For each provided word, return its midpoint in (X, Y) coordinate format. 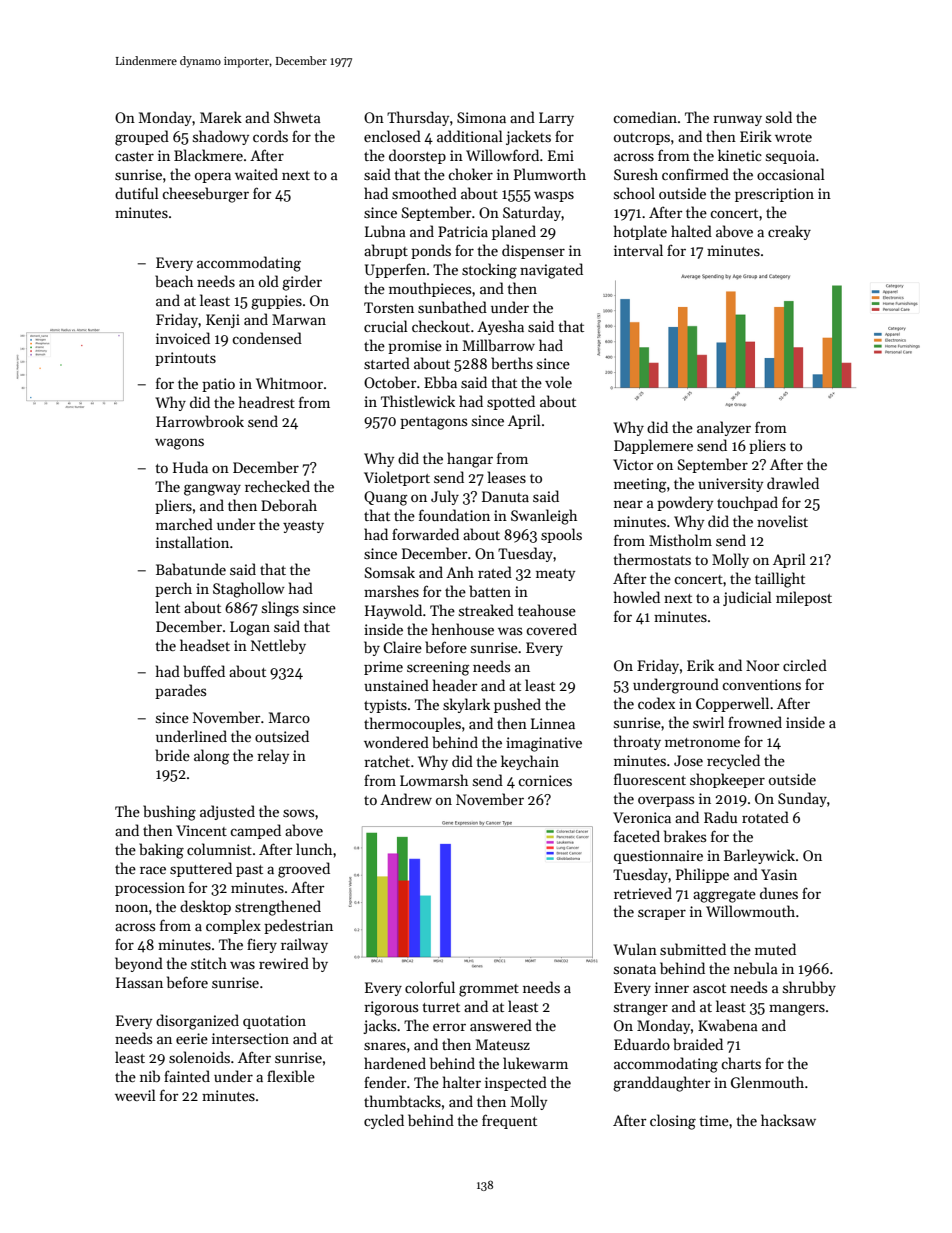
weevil (135, 1095)
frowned (755, 722)
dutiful (137, 193)
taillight (780, 580)
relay (273, 756)
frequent (509, 1121)
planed (514, 232)
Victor (633, 464)
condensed (267, 338)
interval (638, 250)
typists (385, 706)
